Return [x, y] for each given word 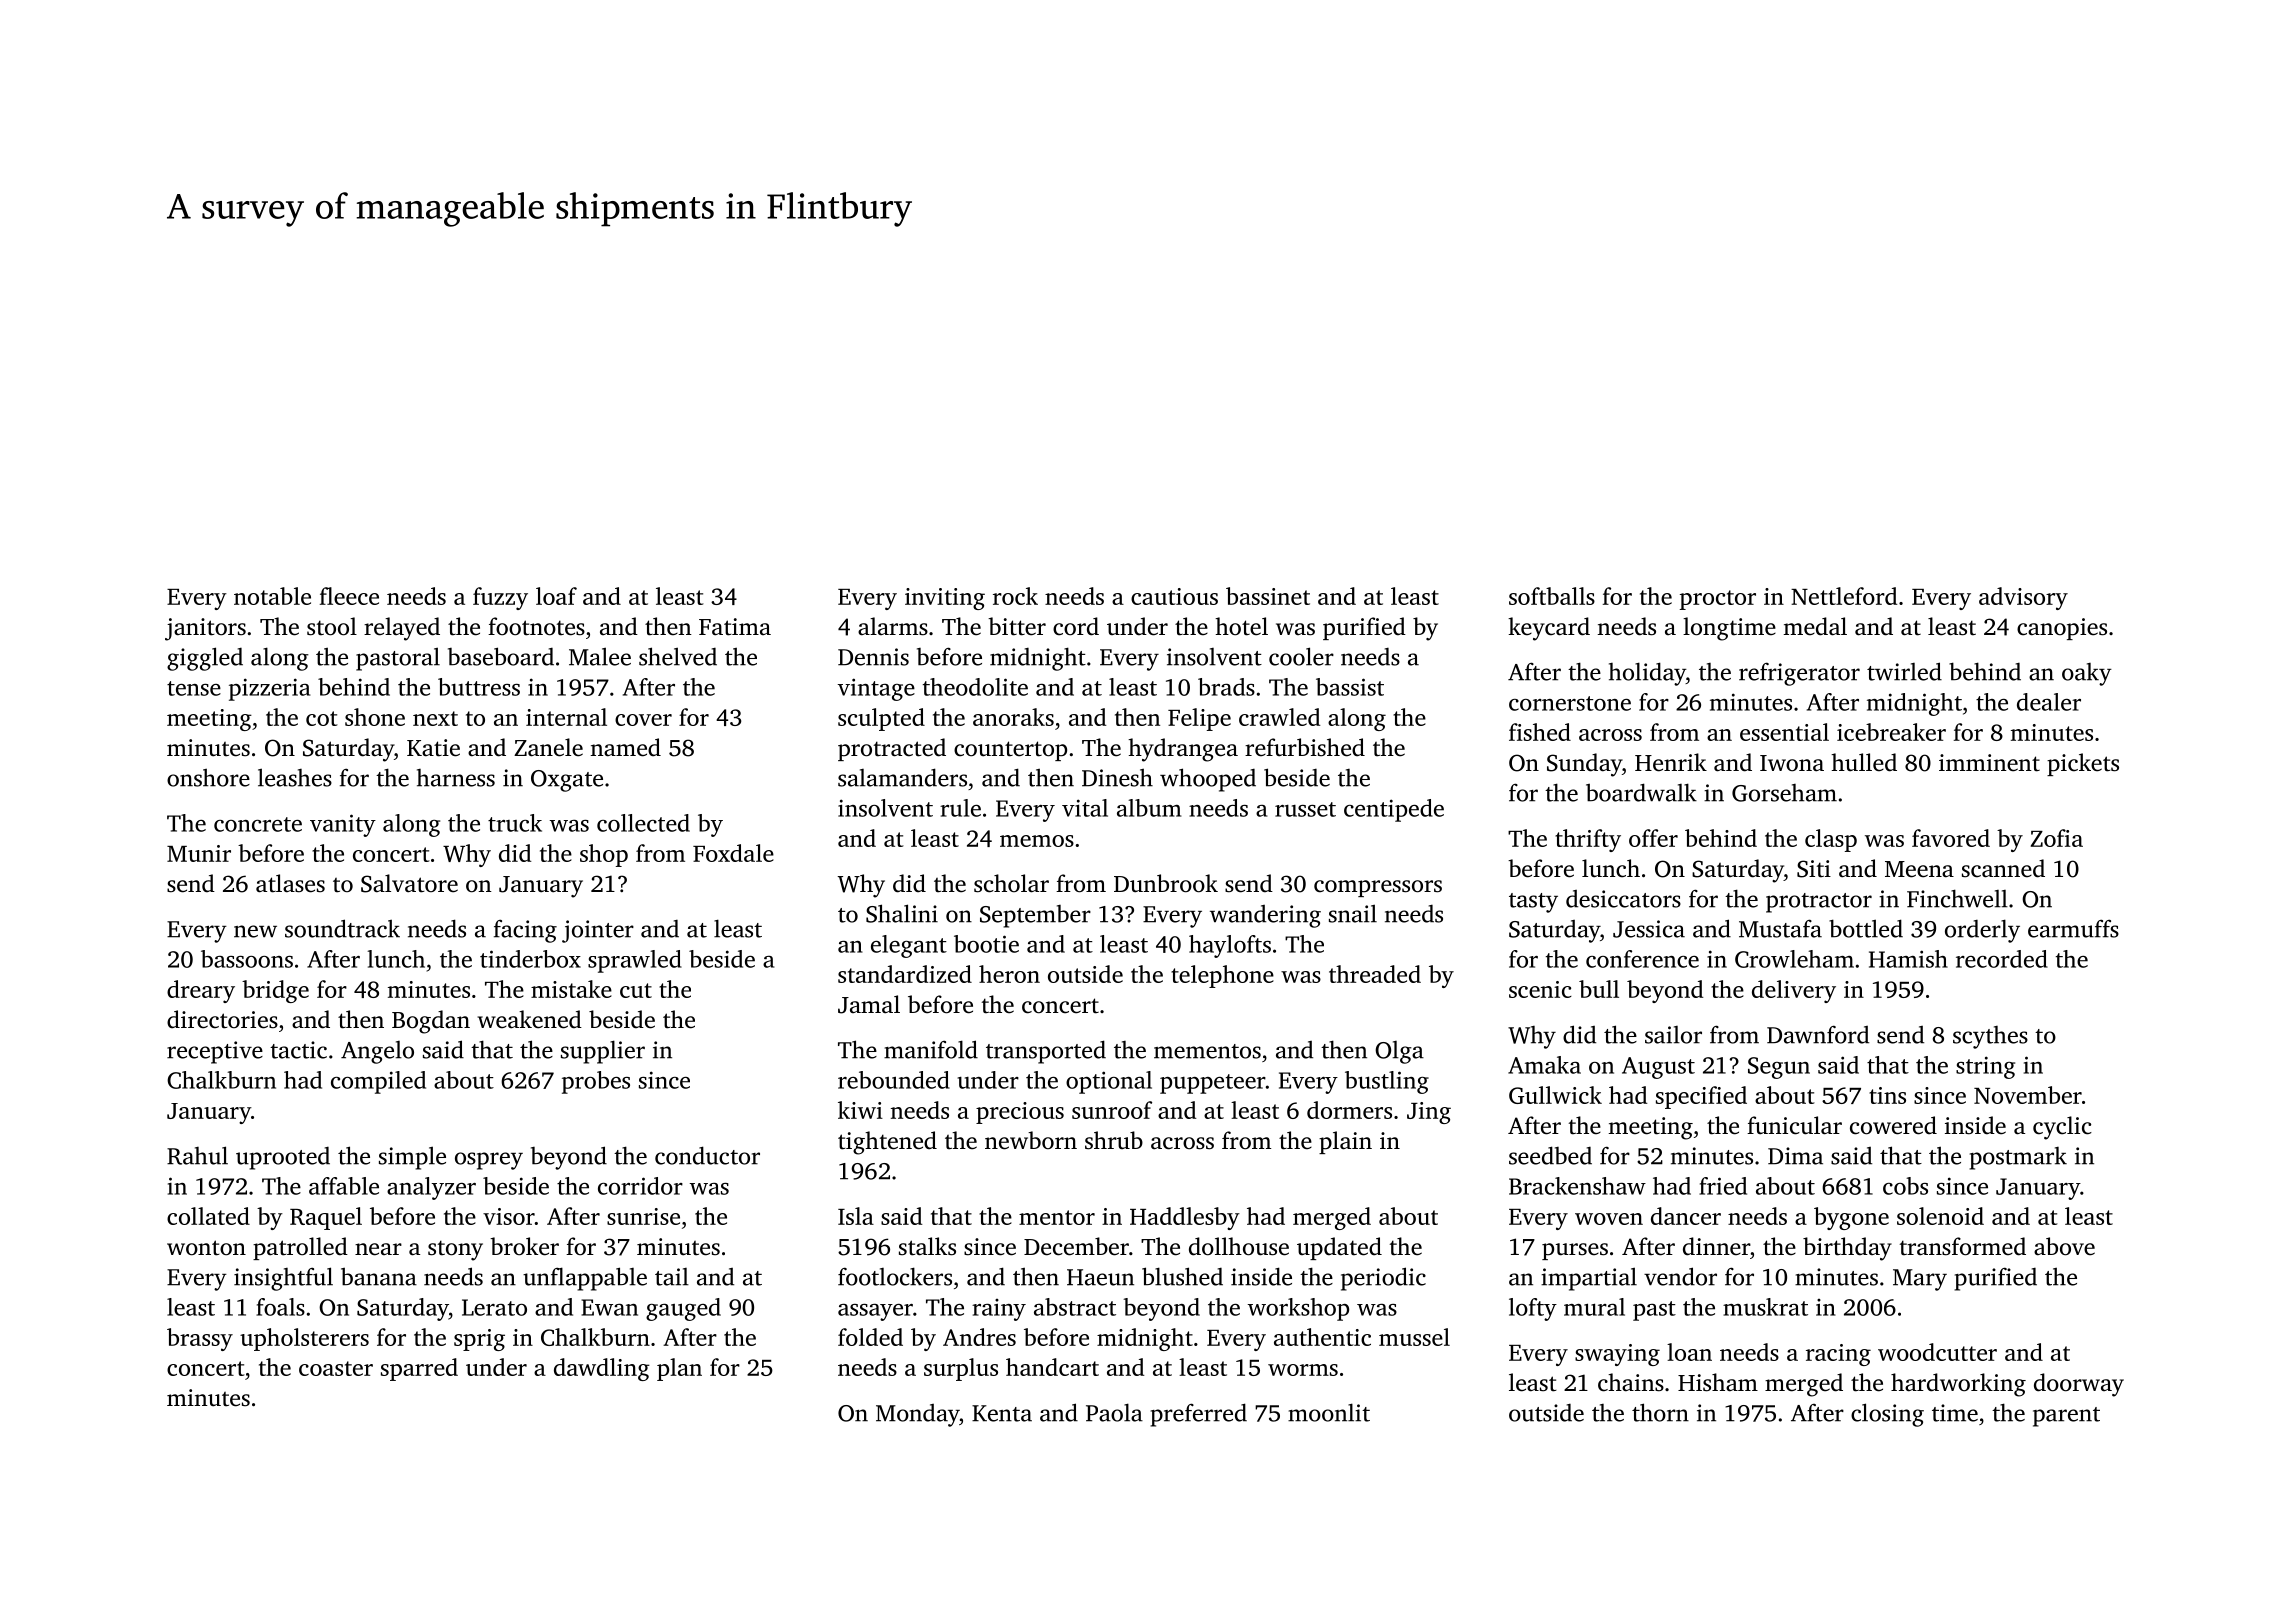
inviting [945, 599]
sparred [419, 1369]
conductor [707, 1155]
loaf [556, 596]
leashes [295, 777]
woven [1609, 1219]
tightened [887, 1143]
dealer [2049, 702]
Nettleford [1844, 596]
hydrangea [1183, 750]
